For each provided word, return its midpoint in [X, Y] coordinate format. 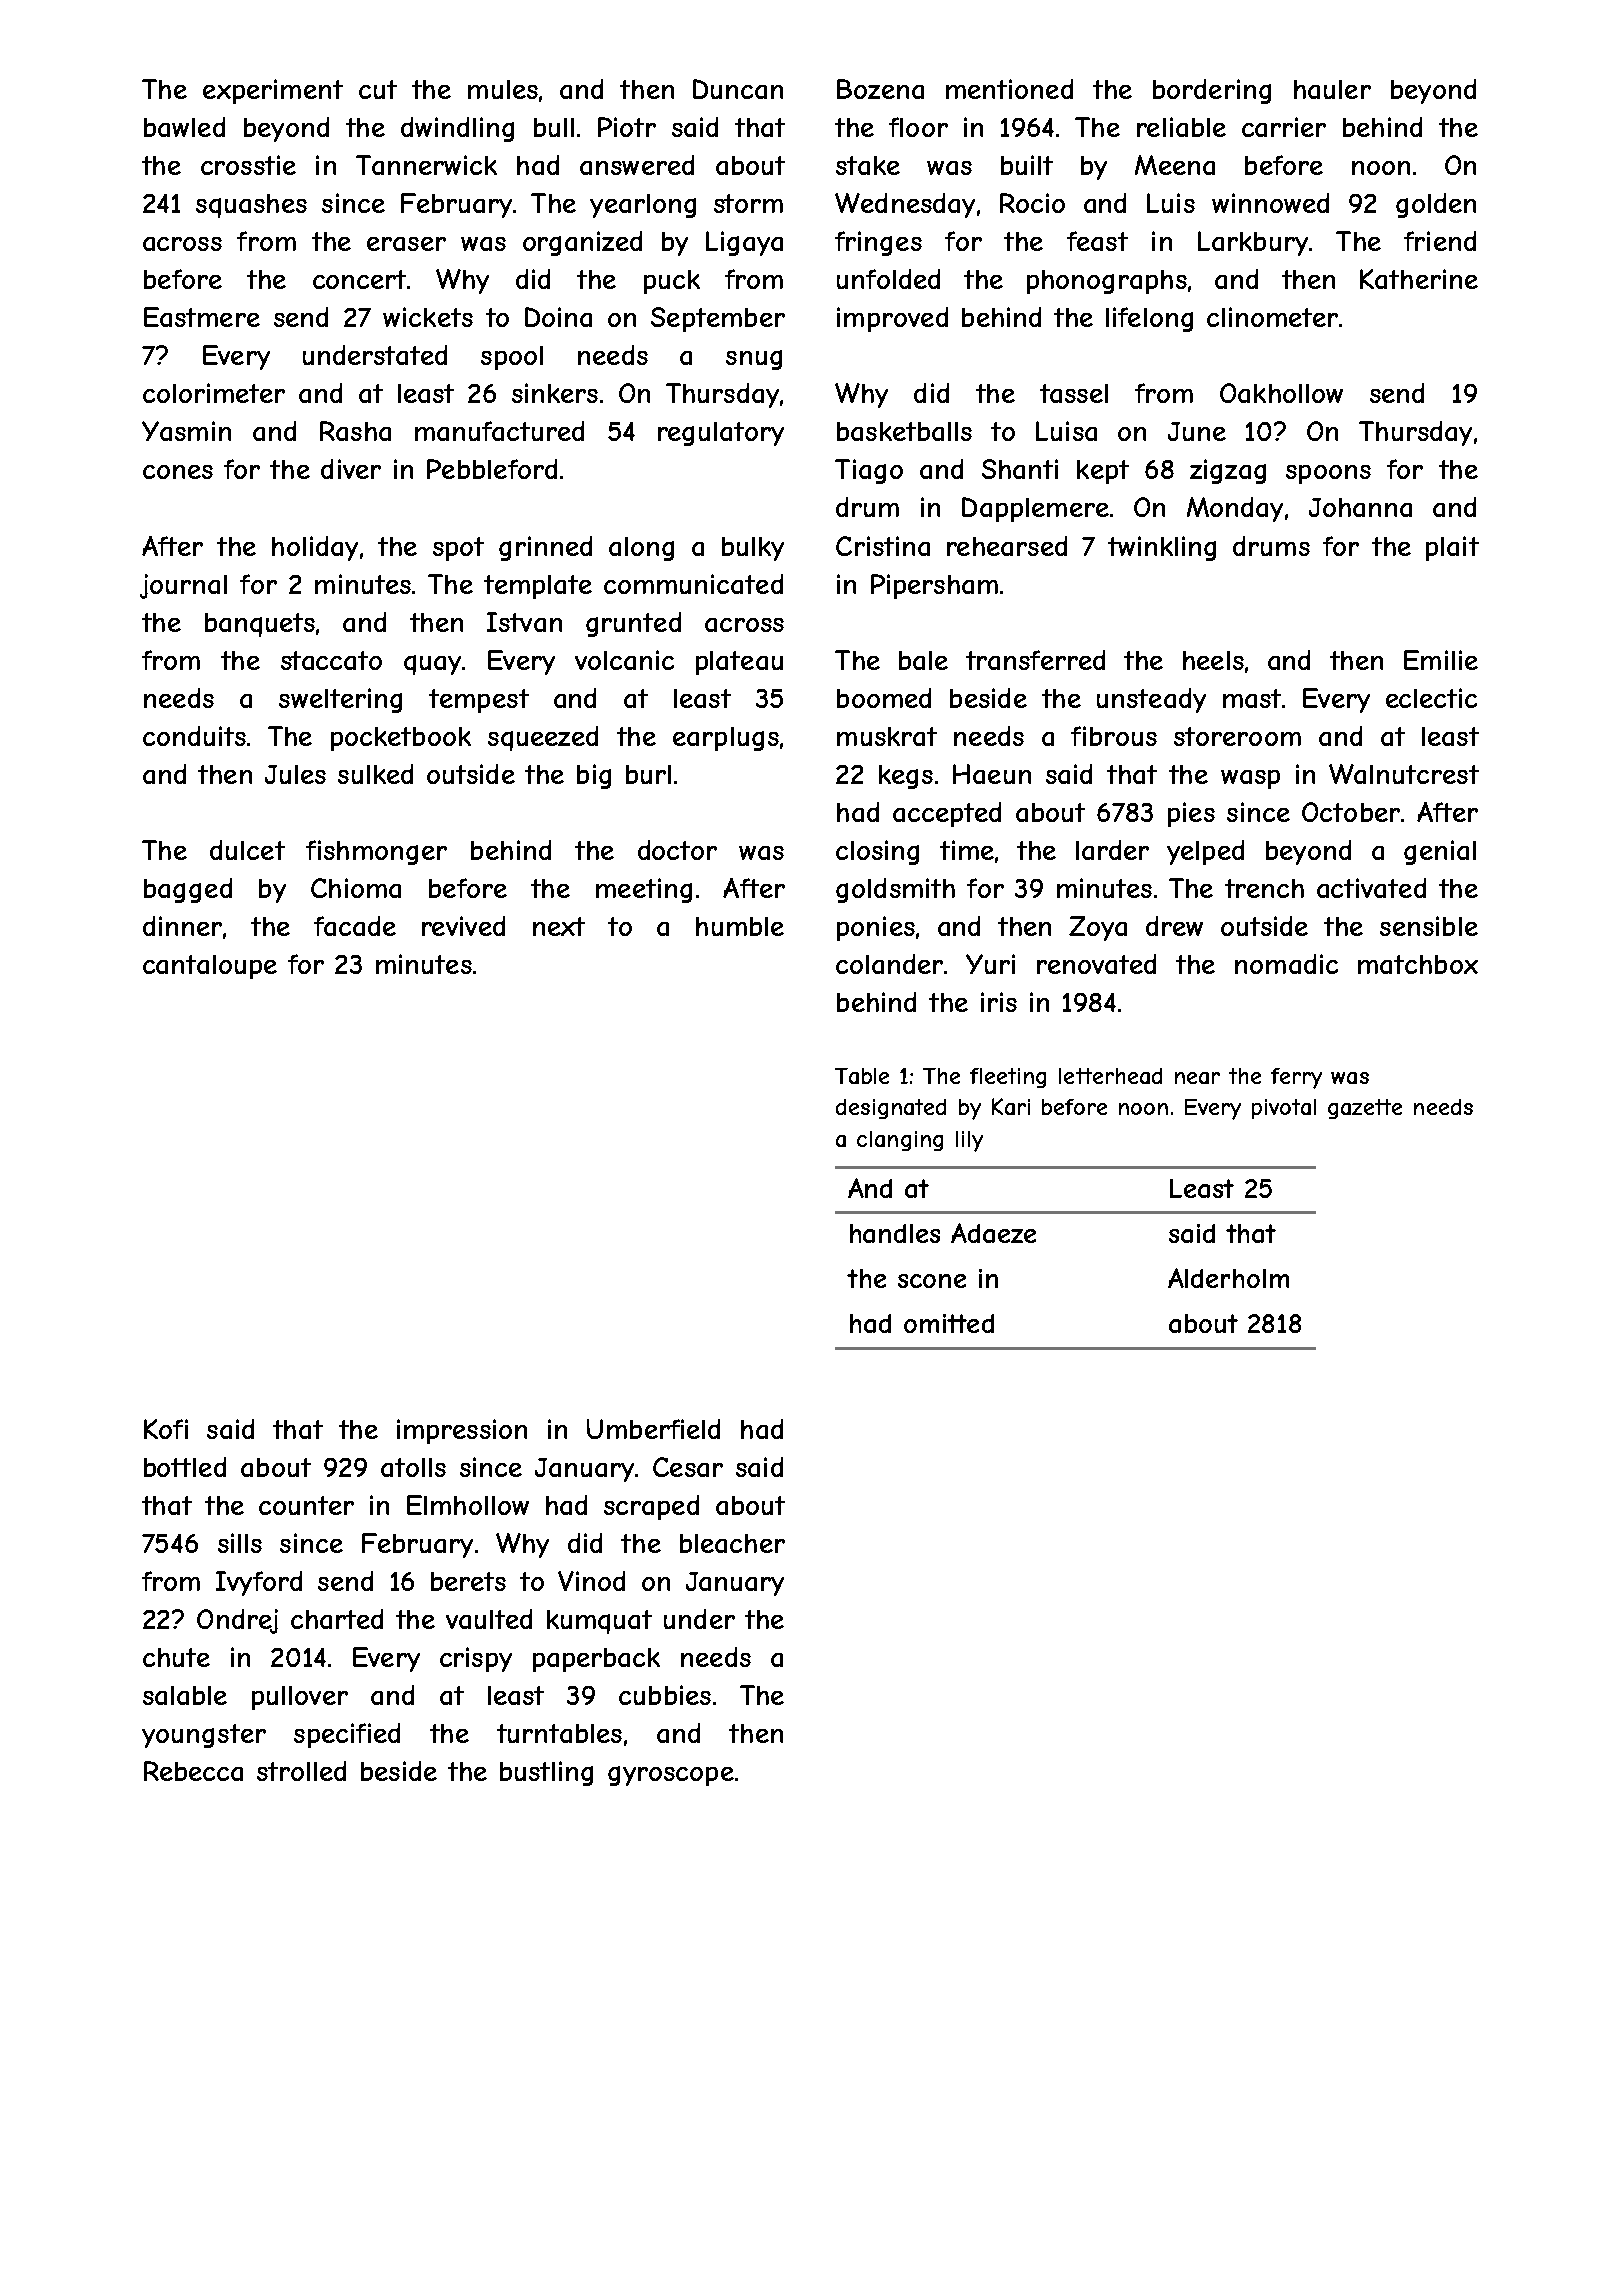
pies [1191, 814]
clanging [900, 1141]
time [967, 850]
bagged [188, 890]
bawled [184, 127]
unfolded [888, 279]
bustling [546, 1773]
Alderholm [1228, 1278]
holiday [315, 548]
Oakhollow [1281, 393]
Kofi [166, 1429]
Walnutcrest [1404, 774]
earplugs [726, 739]
